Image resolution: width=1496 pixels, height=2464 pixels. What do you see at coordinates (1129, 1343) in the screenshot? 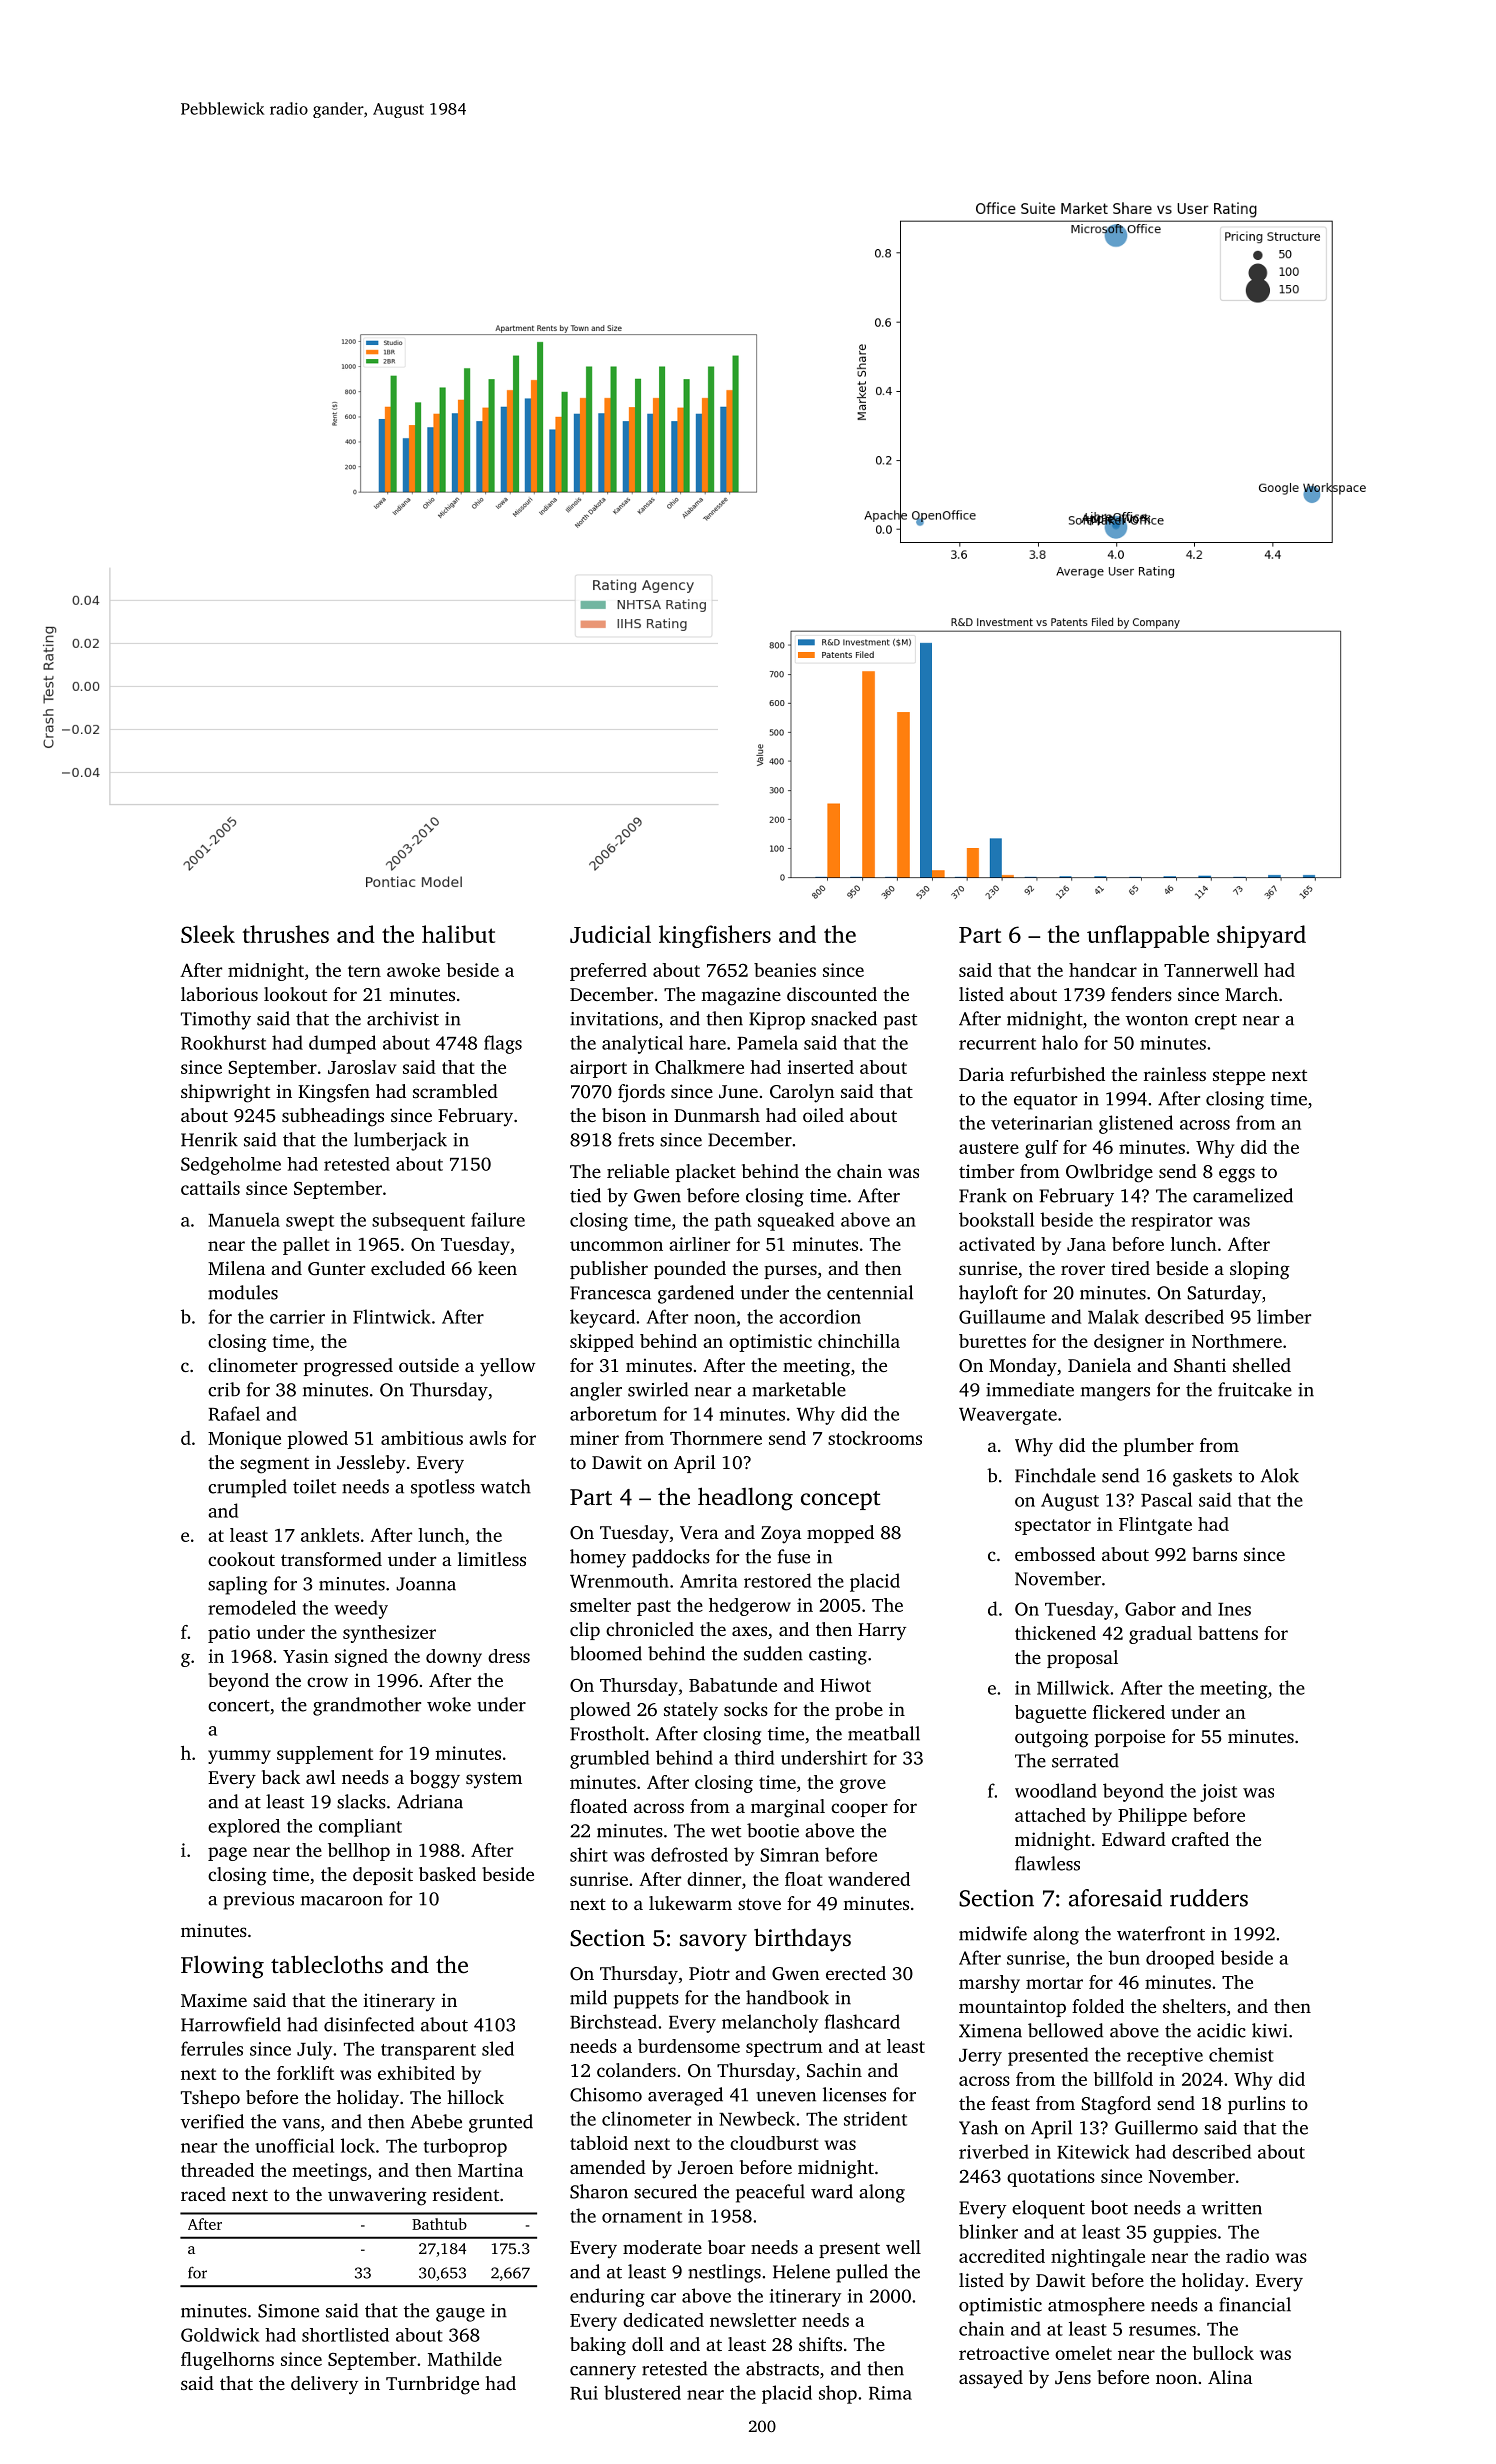
I see `designer` at bounding box center [1129, 1343].
